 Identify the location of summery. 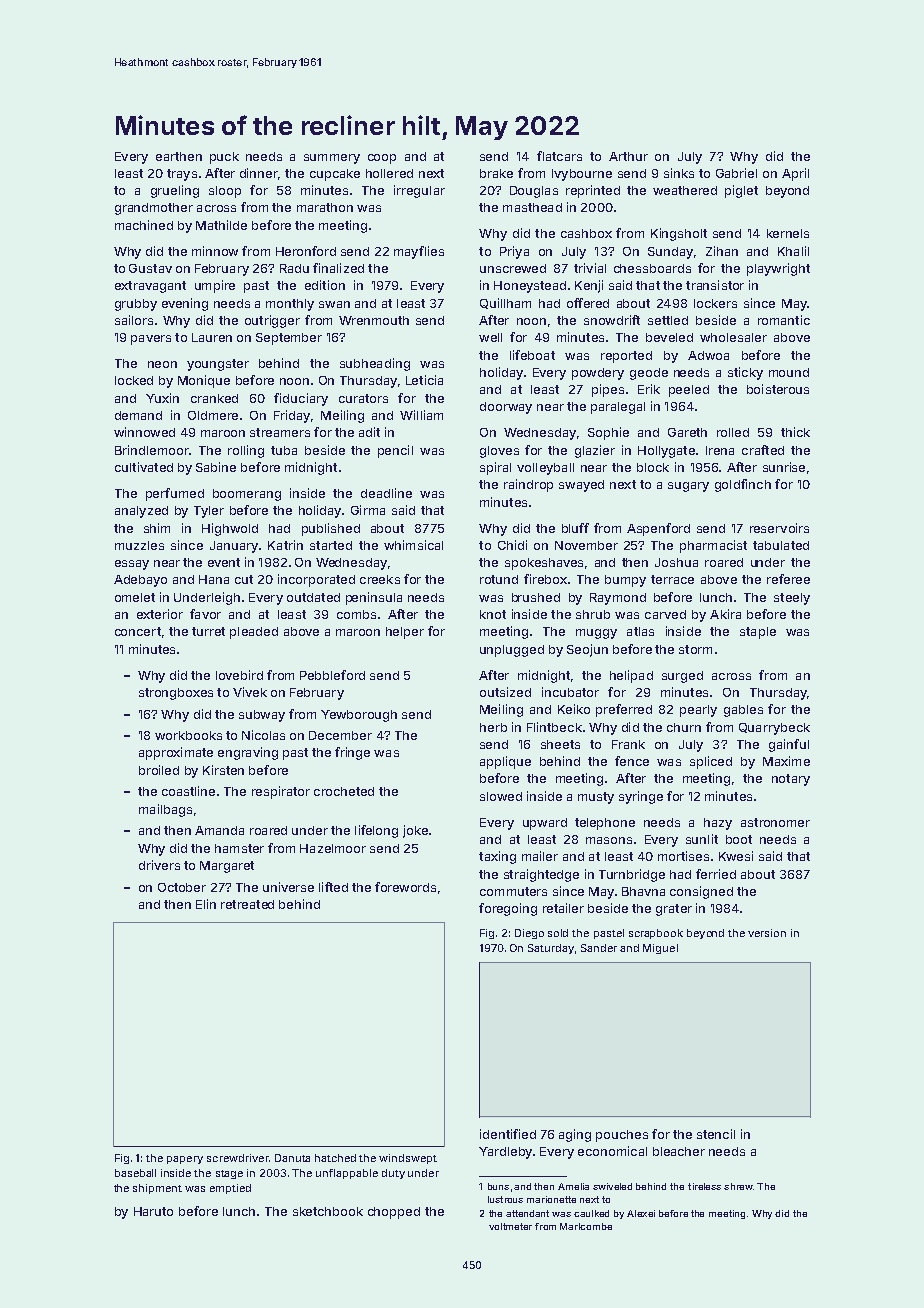
(332, 159).
